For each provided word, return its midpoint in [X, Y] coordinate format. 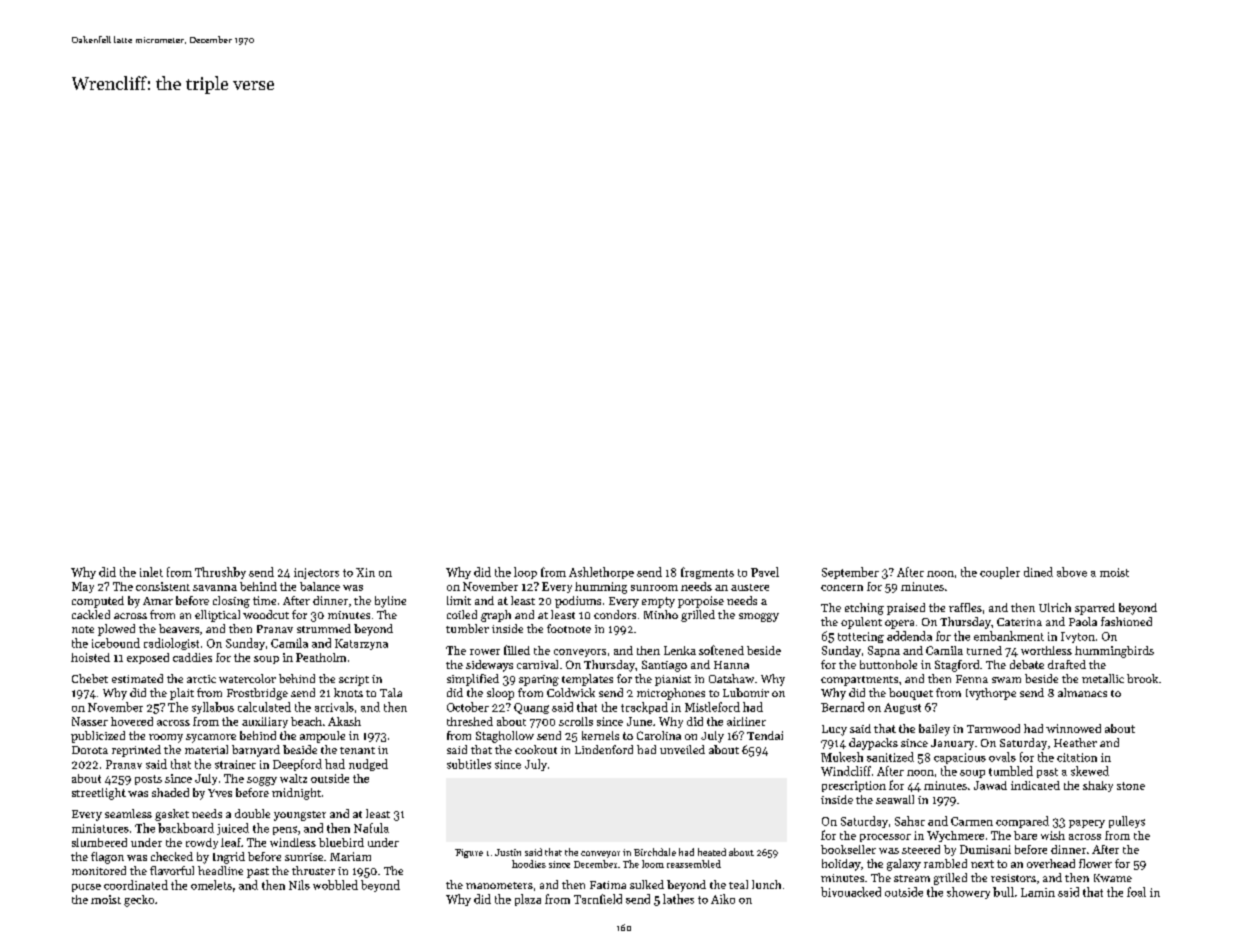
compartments [859, 681]
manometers [499, 885]
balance [320, 586]
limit [459, 600]
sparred [1095, 609]
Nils [299, 885]
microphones [671, 694]
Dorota [90, 750]
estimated [137, 678]
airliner [746, 721]
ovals [1002, 757]
